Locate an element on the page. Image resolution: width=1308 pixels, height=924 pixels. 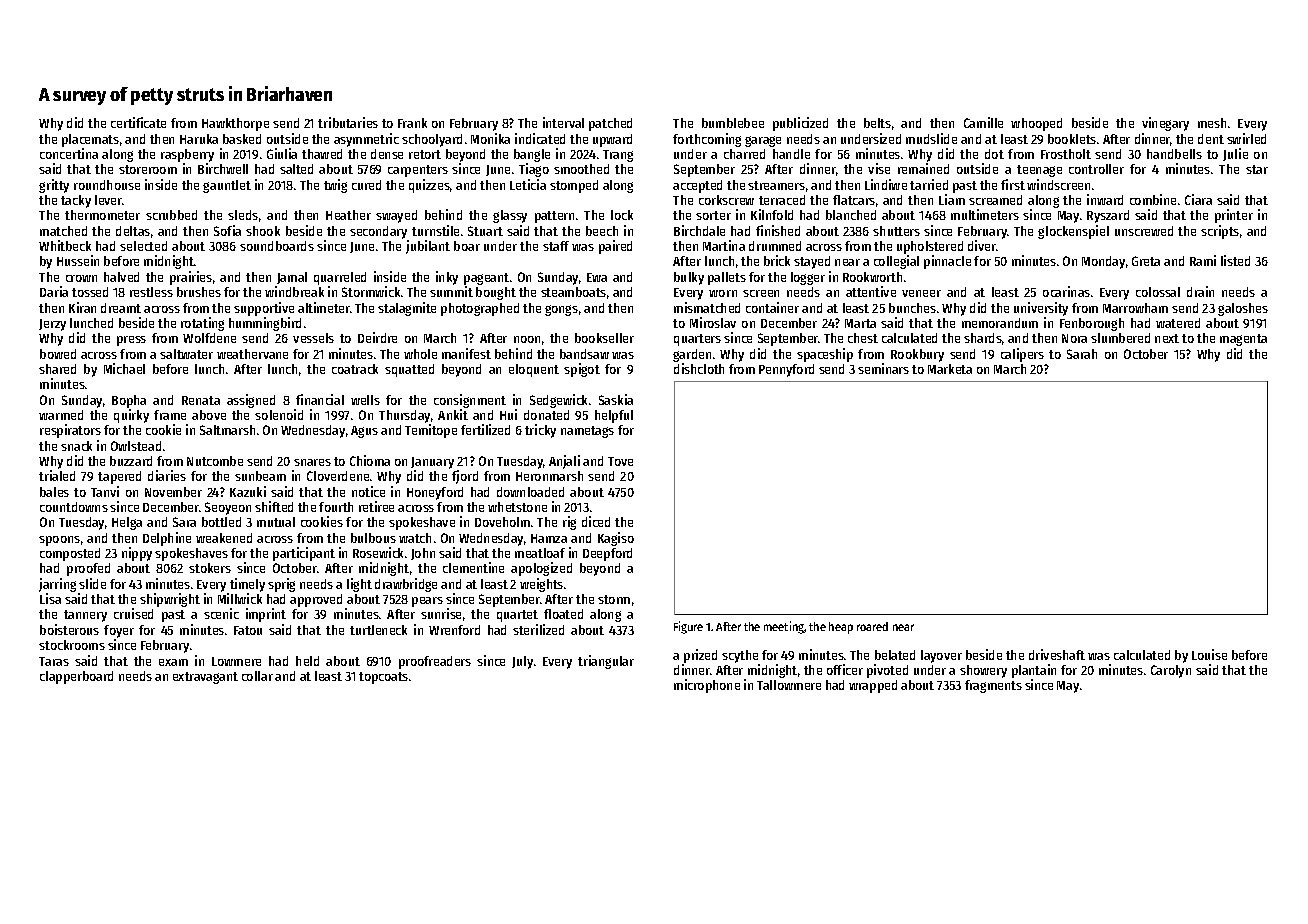
topcoats is located at coordinates (383, 678).
